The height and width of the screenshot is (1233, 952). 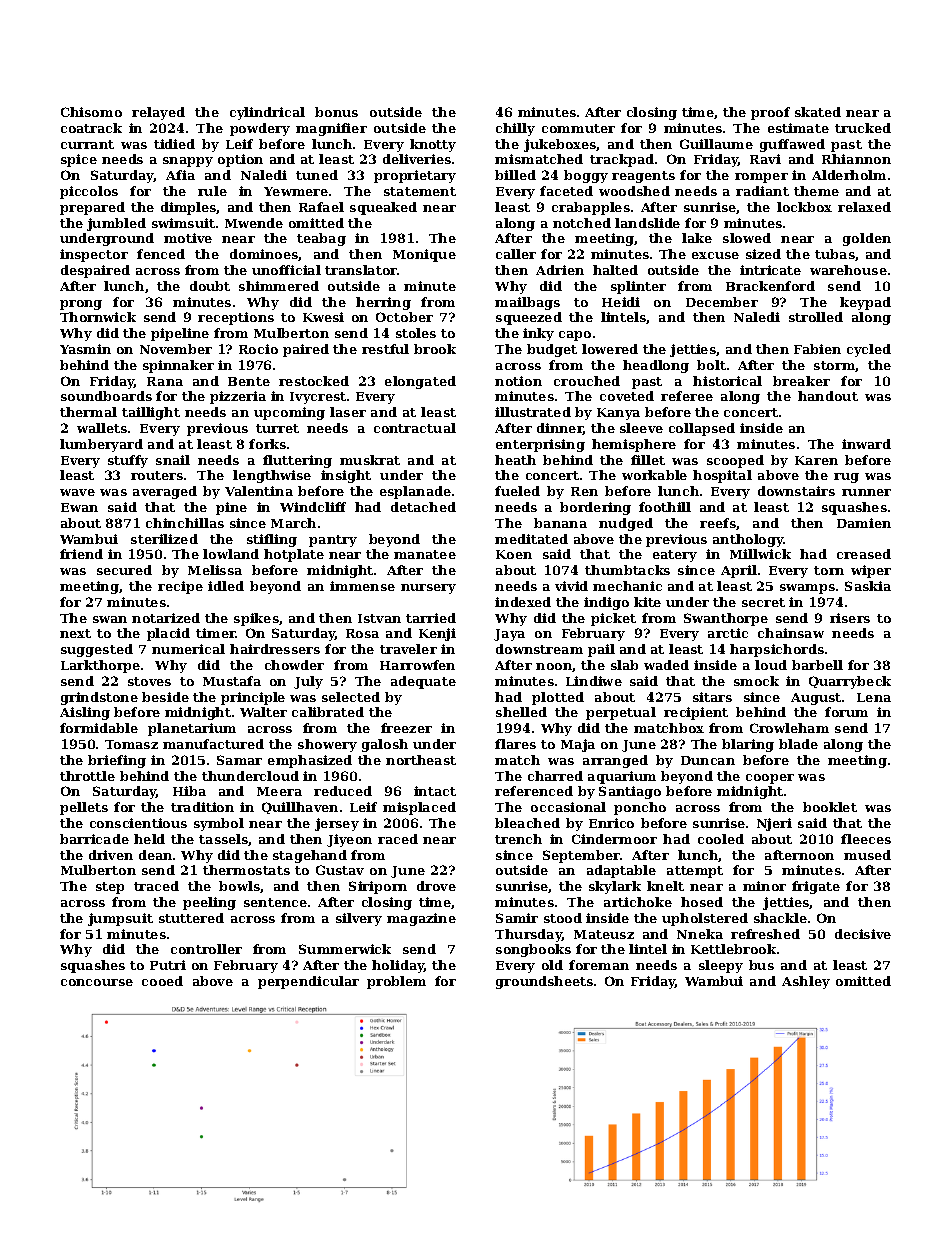 What do you see at coordinates (75, 633) in the screenshot?
I see `next` at bounding box center [75, 633].
